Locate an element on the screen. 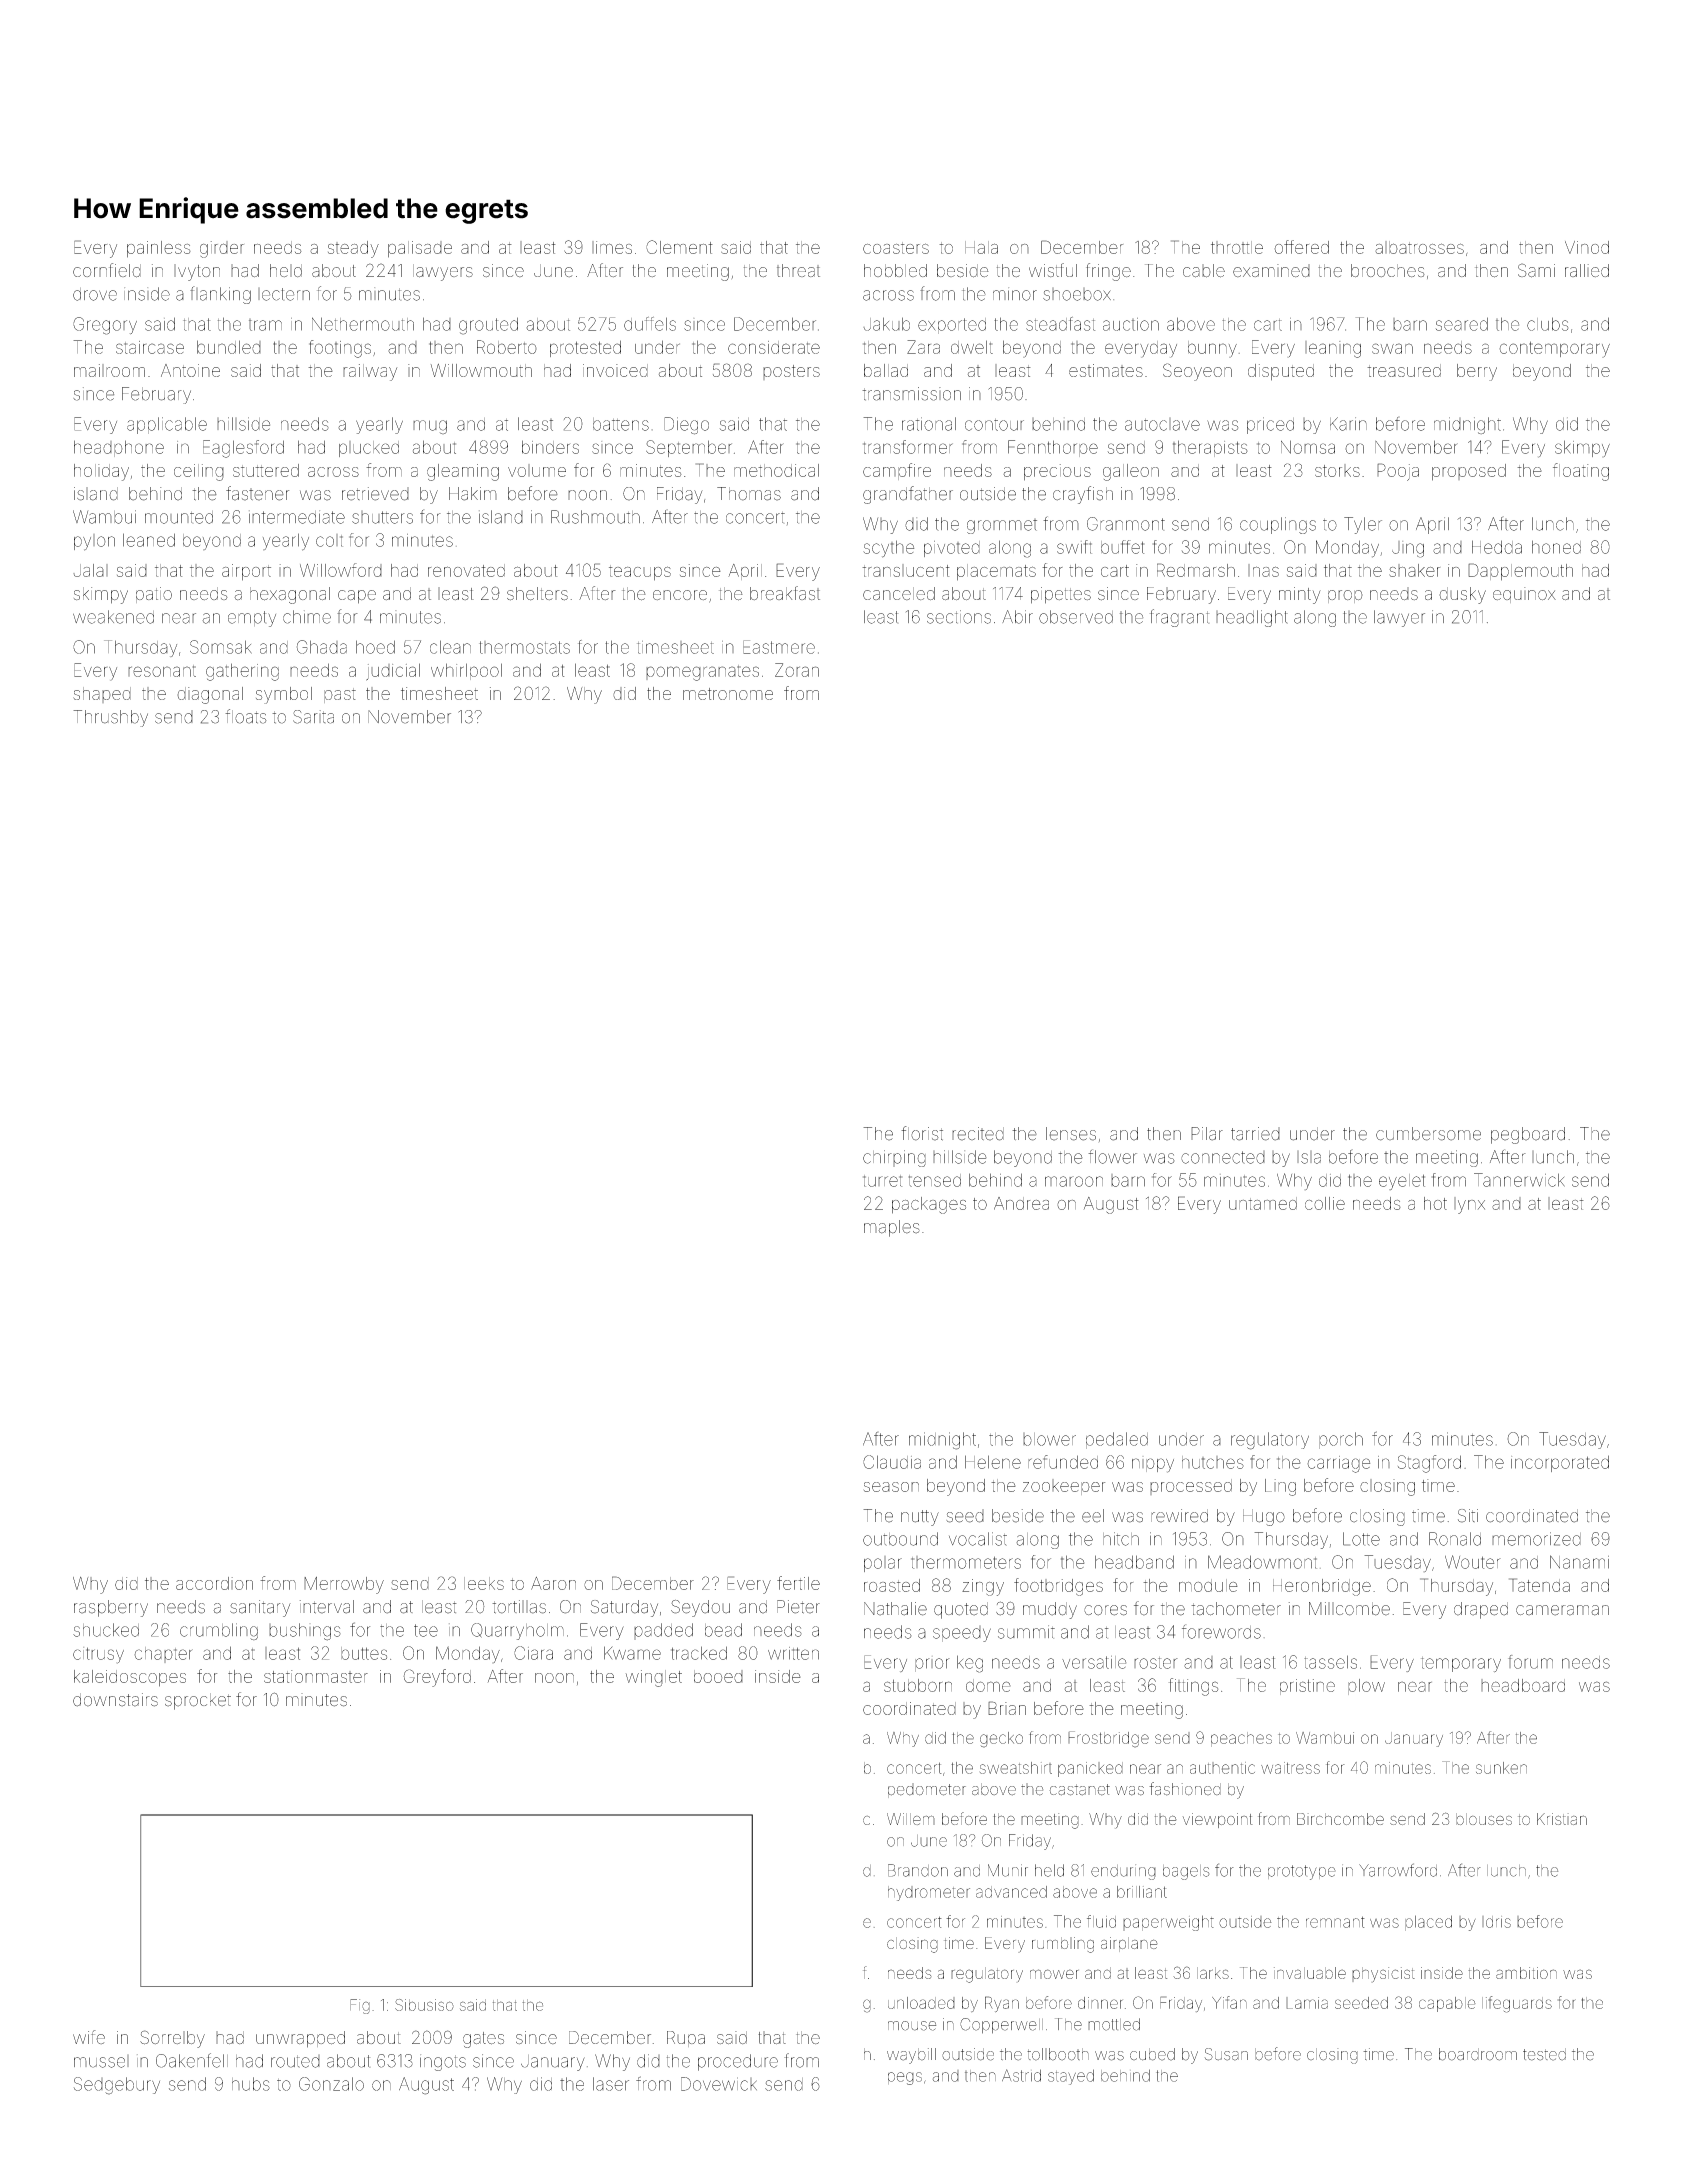  Pilar is located at coordinates (1207, 1134).
